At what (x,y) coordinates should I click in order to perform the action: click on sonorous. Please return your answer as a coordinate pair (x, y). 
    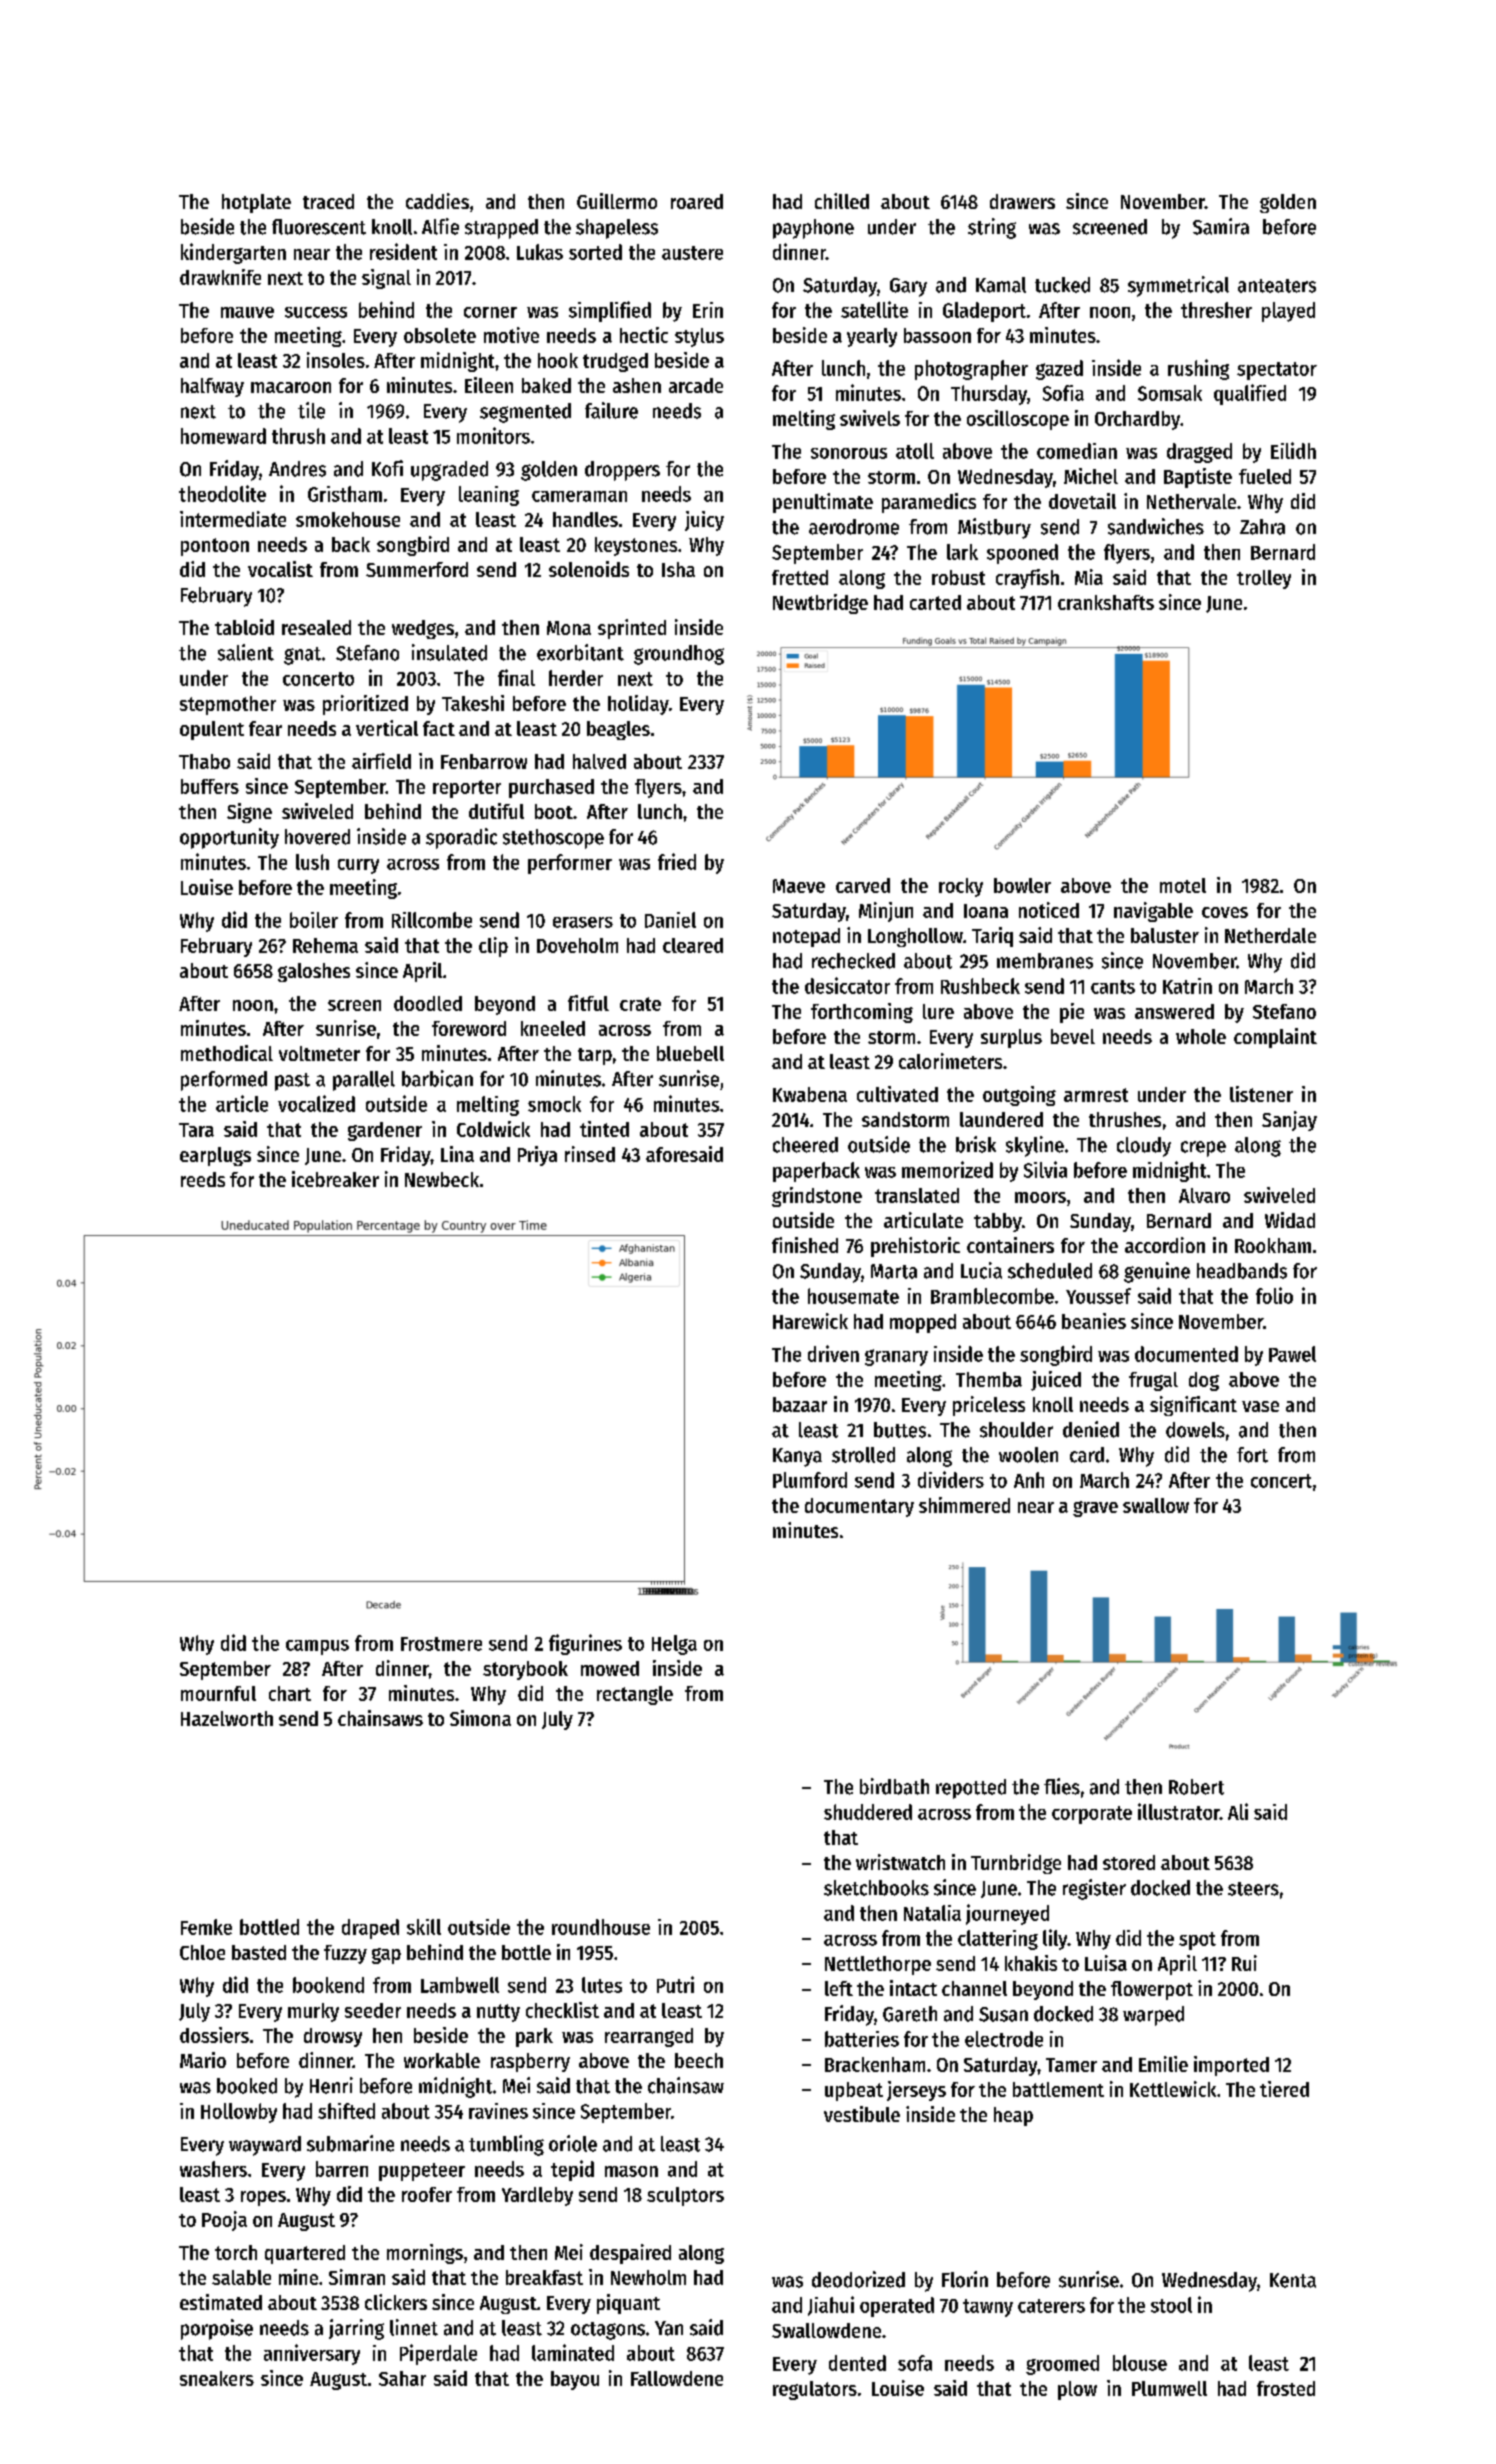
    Looking at the image, I should click on (849, 453).
